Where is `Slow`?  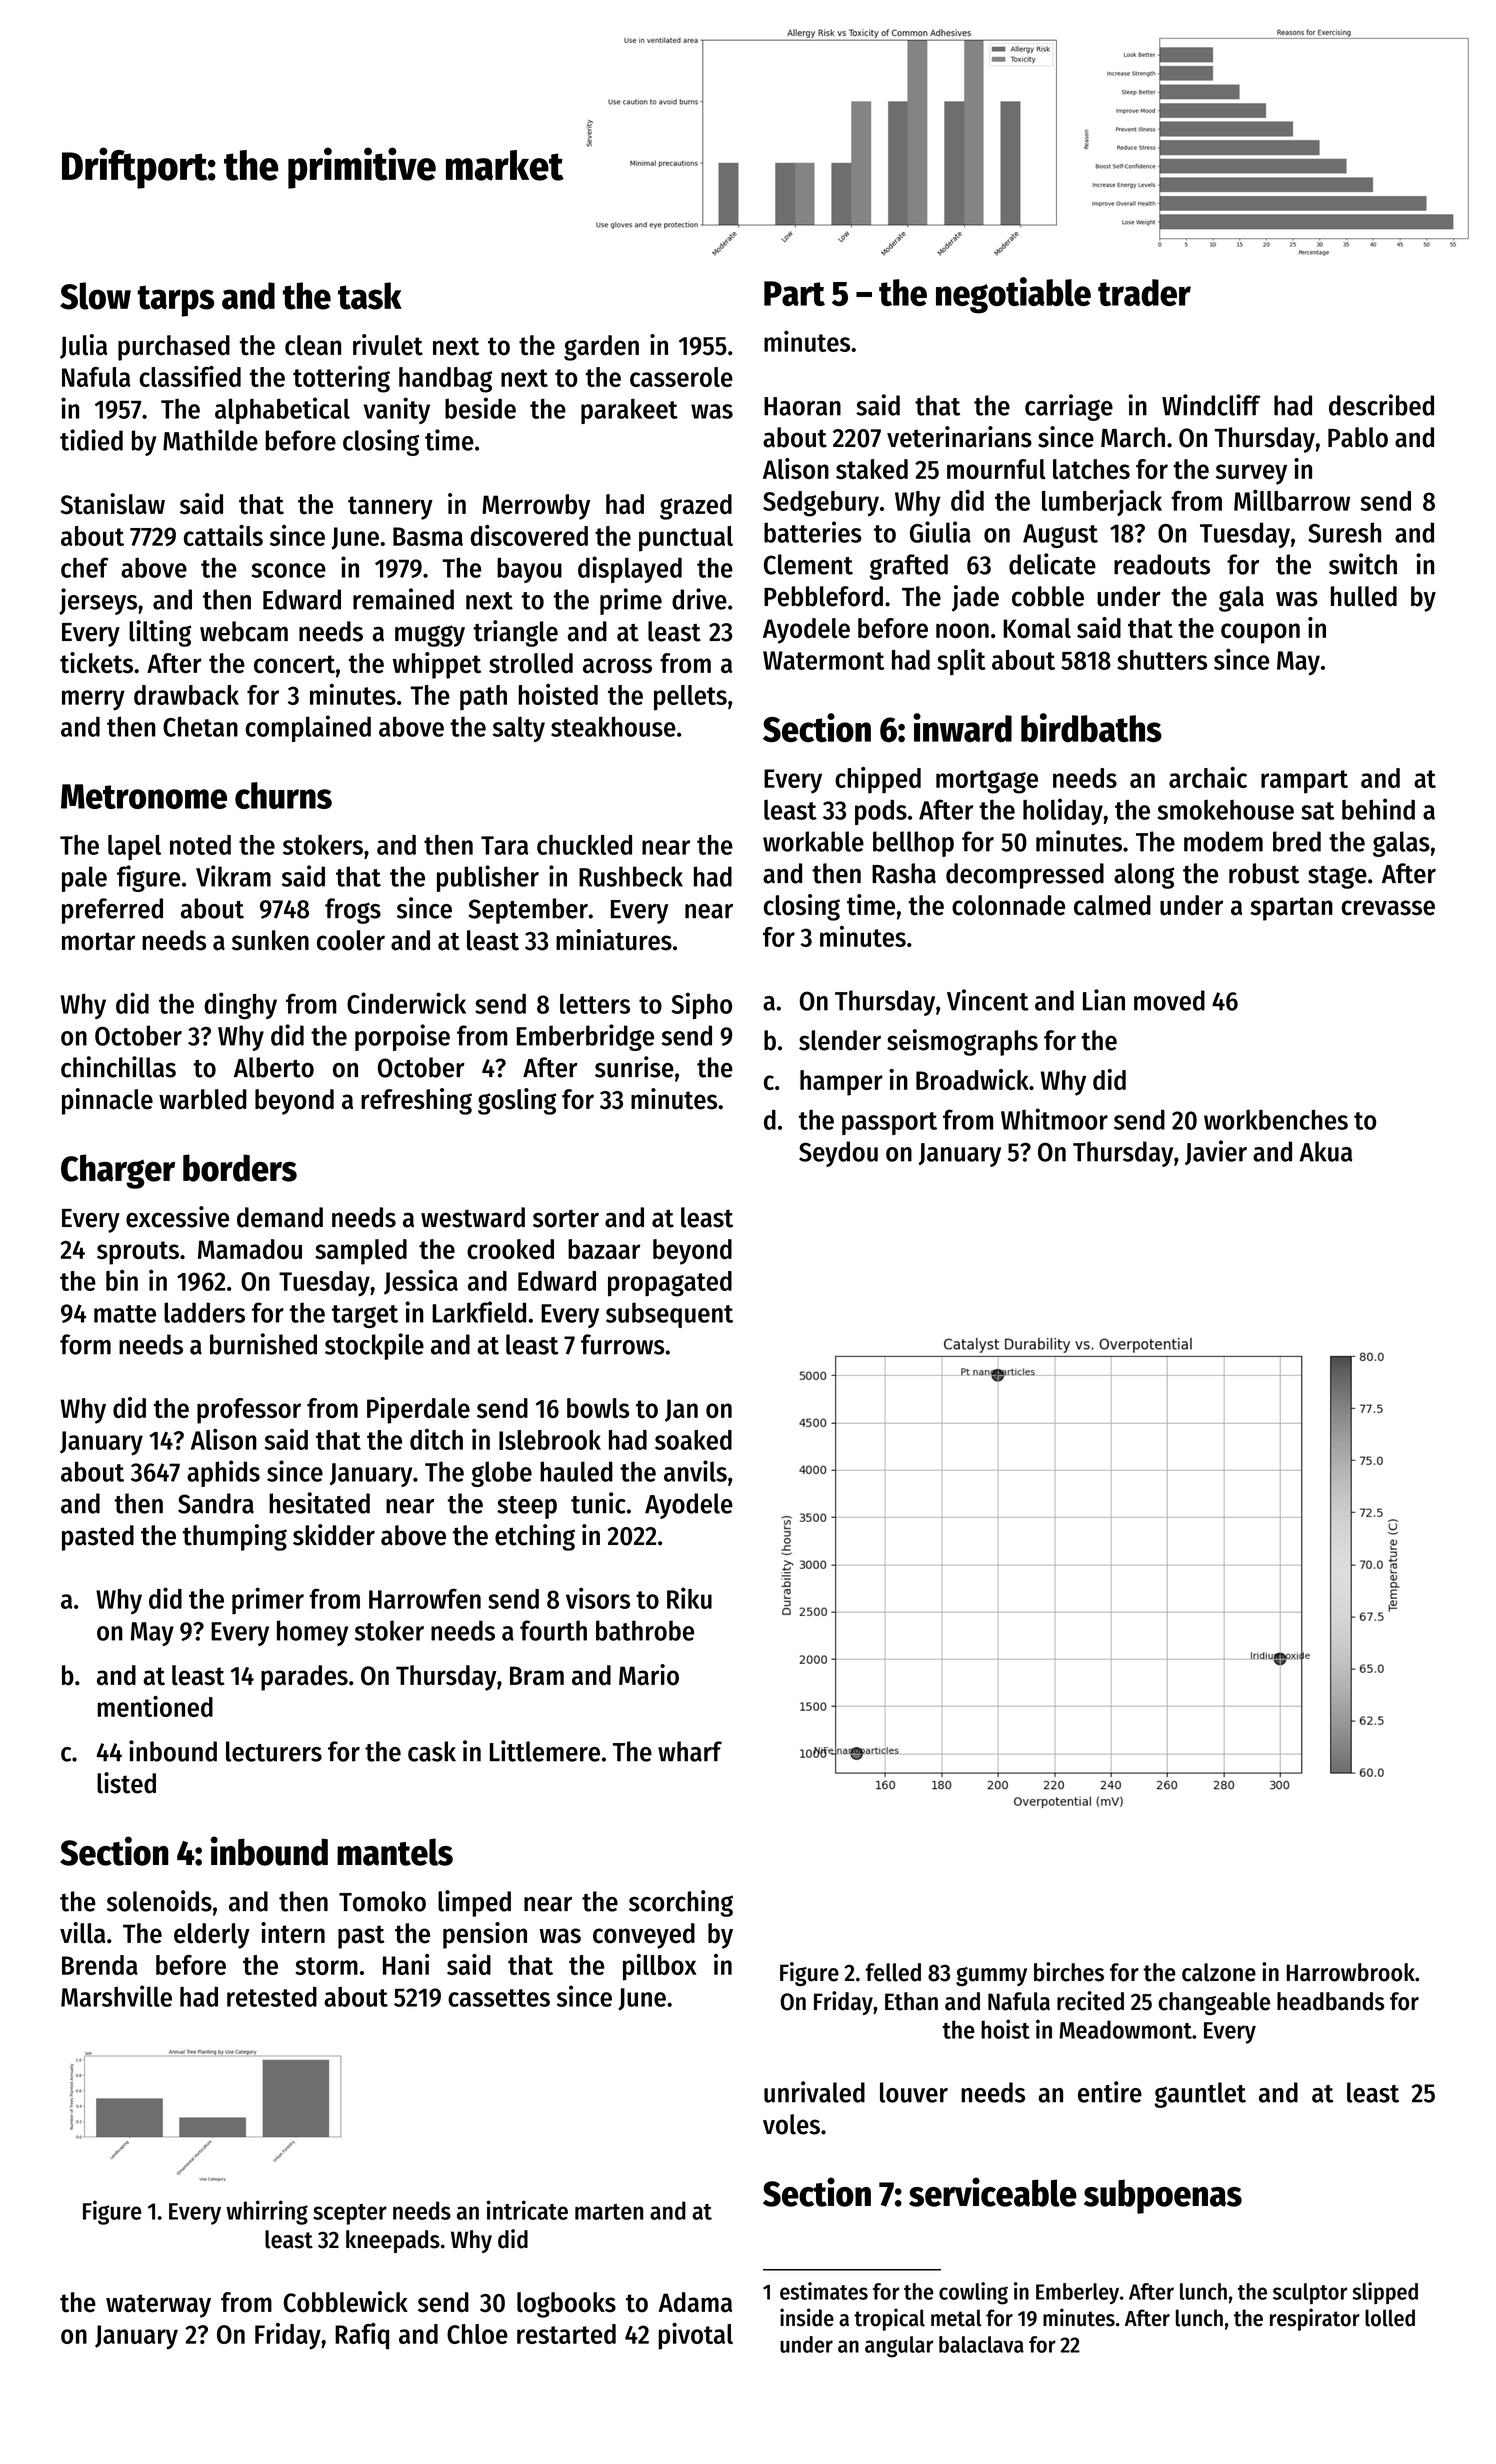
Slow is located at coordinates (95, 296).
